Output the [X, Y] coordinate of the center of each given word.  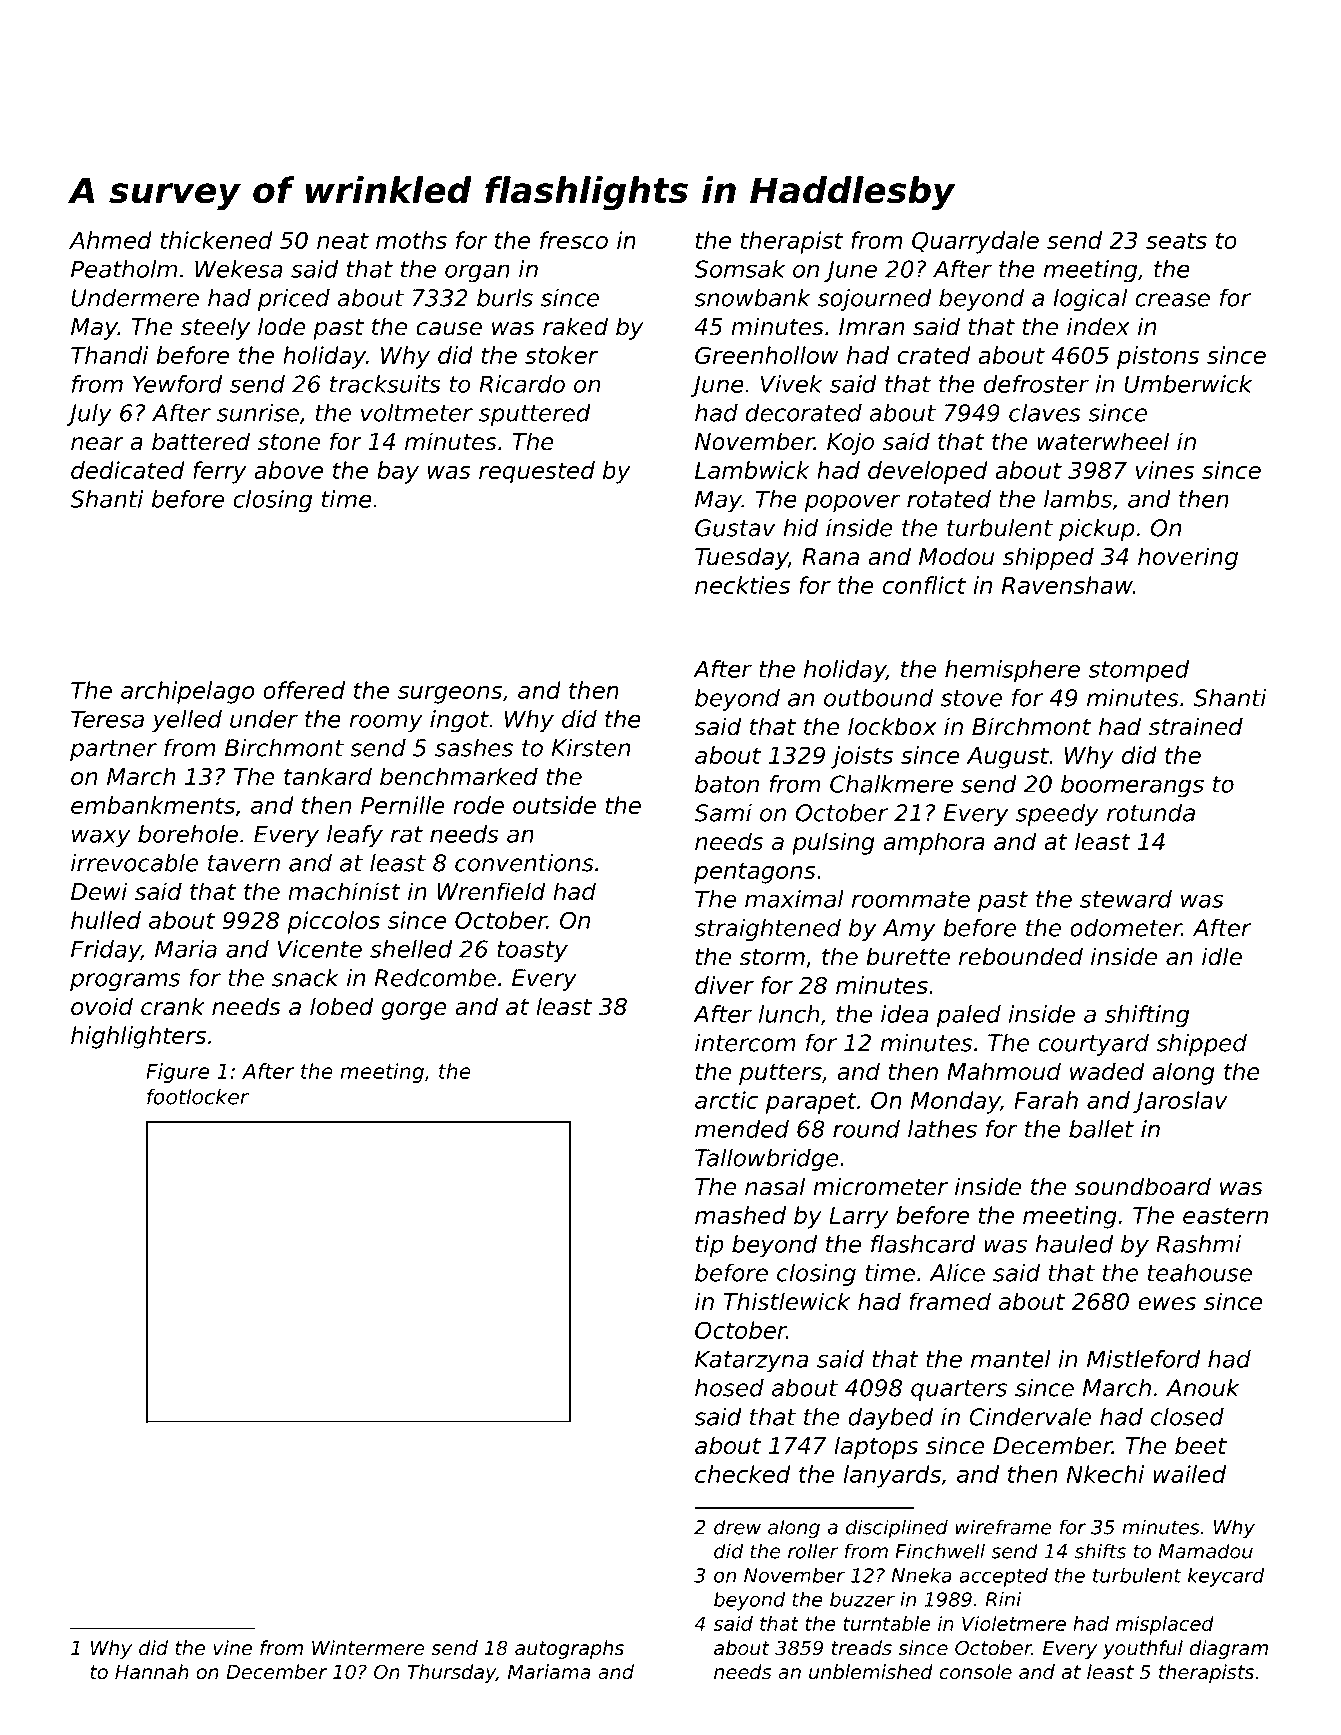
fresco [574, 240]
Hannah [152, 1672]
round [866, 1129]
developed [928, 472]
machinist [344, 891]
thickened [216, 240]
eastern [1225, 1215]
